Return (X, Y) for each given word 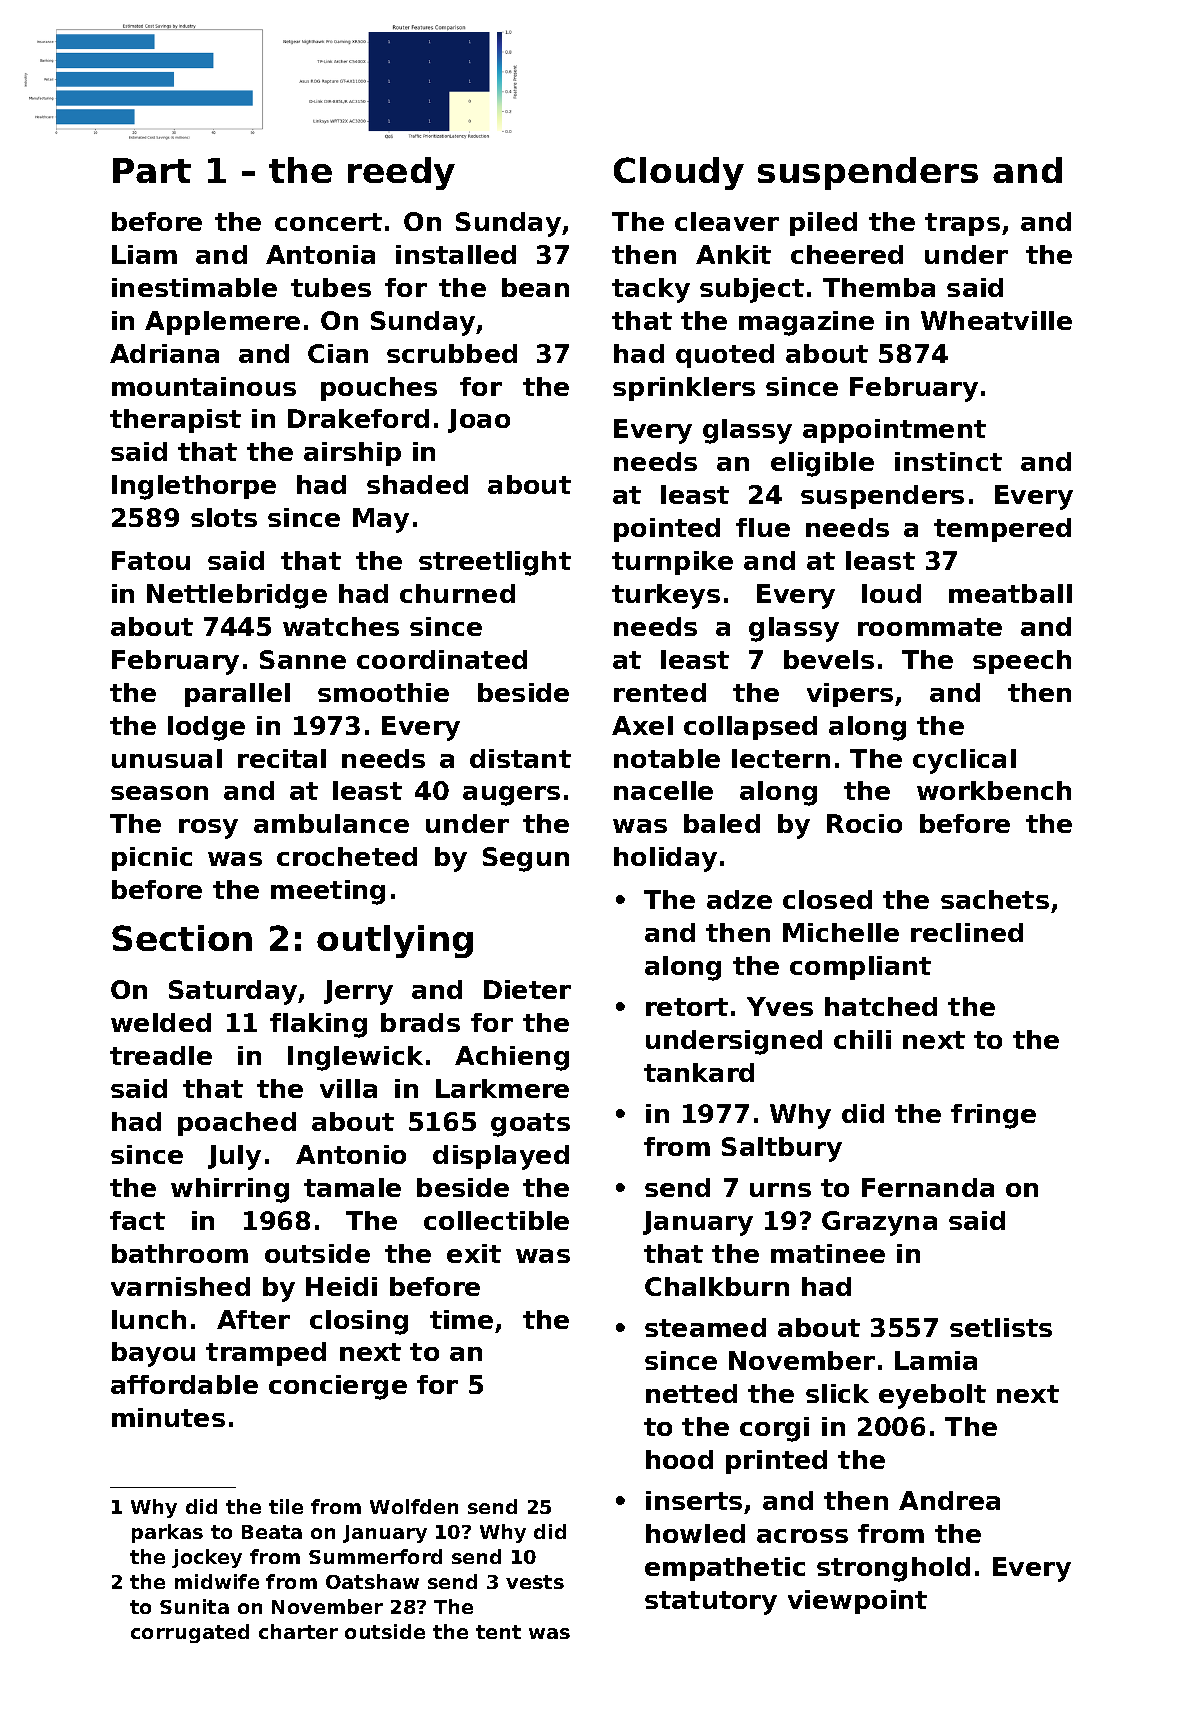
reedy (401, 173)
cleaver (727, 221)
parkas (167, 1533)
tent (498, 1632)
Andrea (949, 1500)
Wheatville (996, 320)
